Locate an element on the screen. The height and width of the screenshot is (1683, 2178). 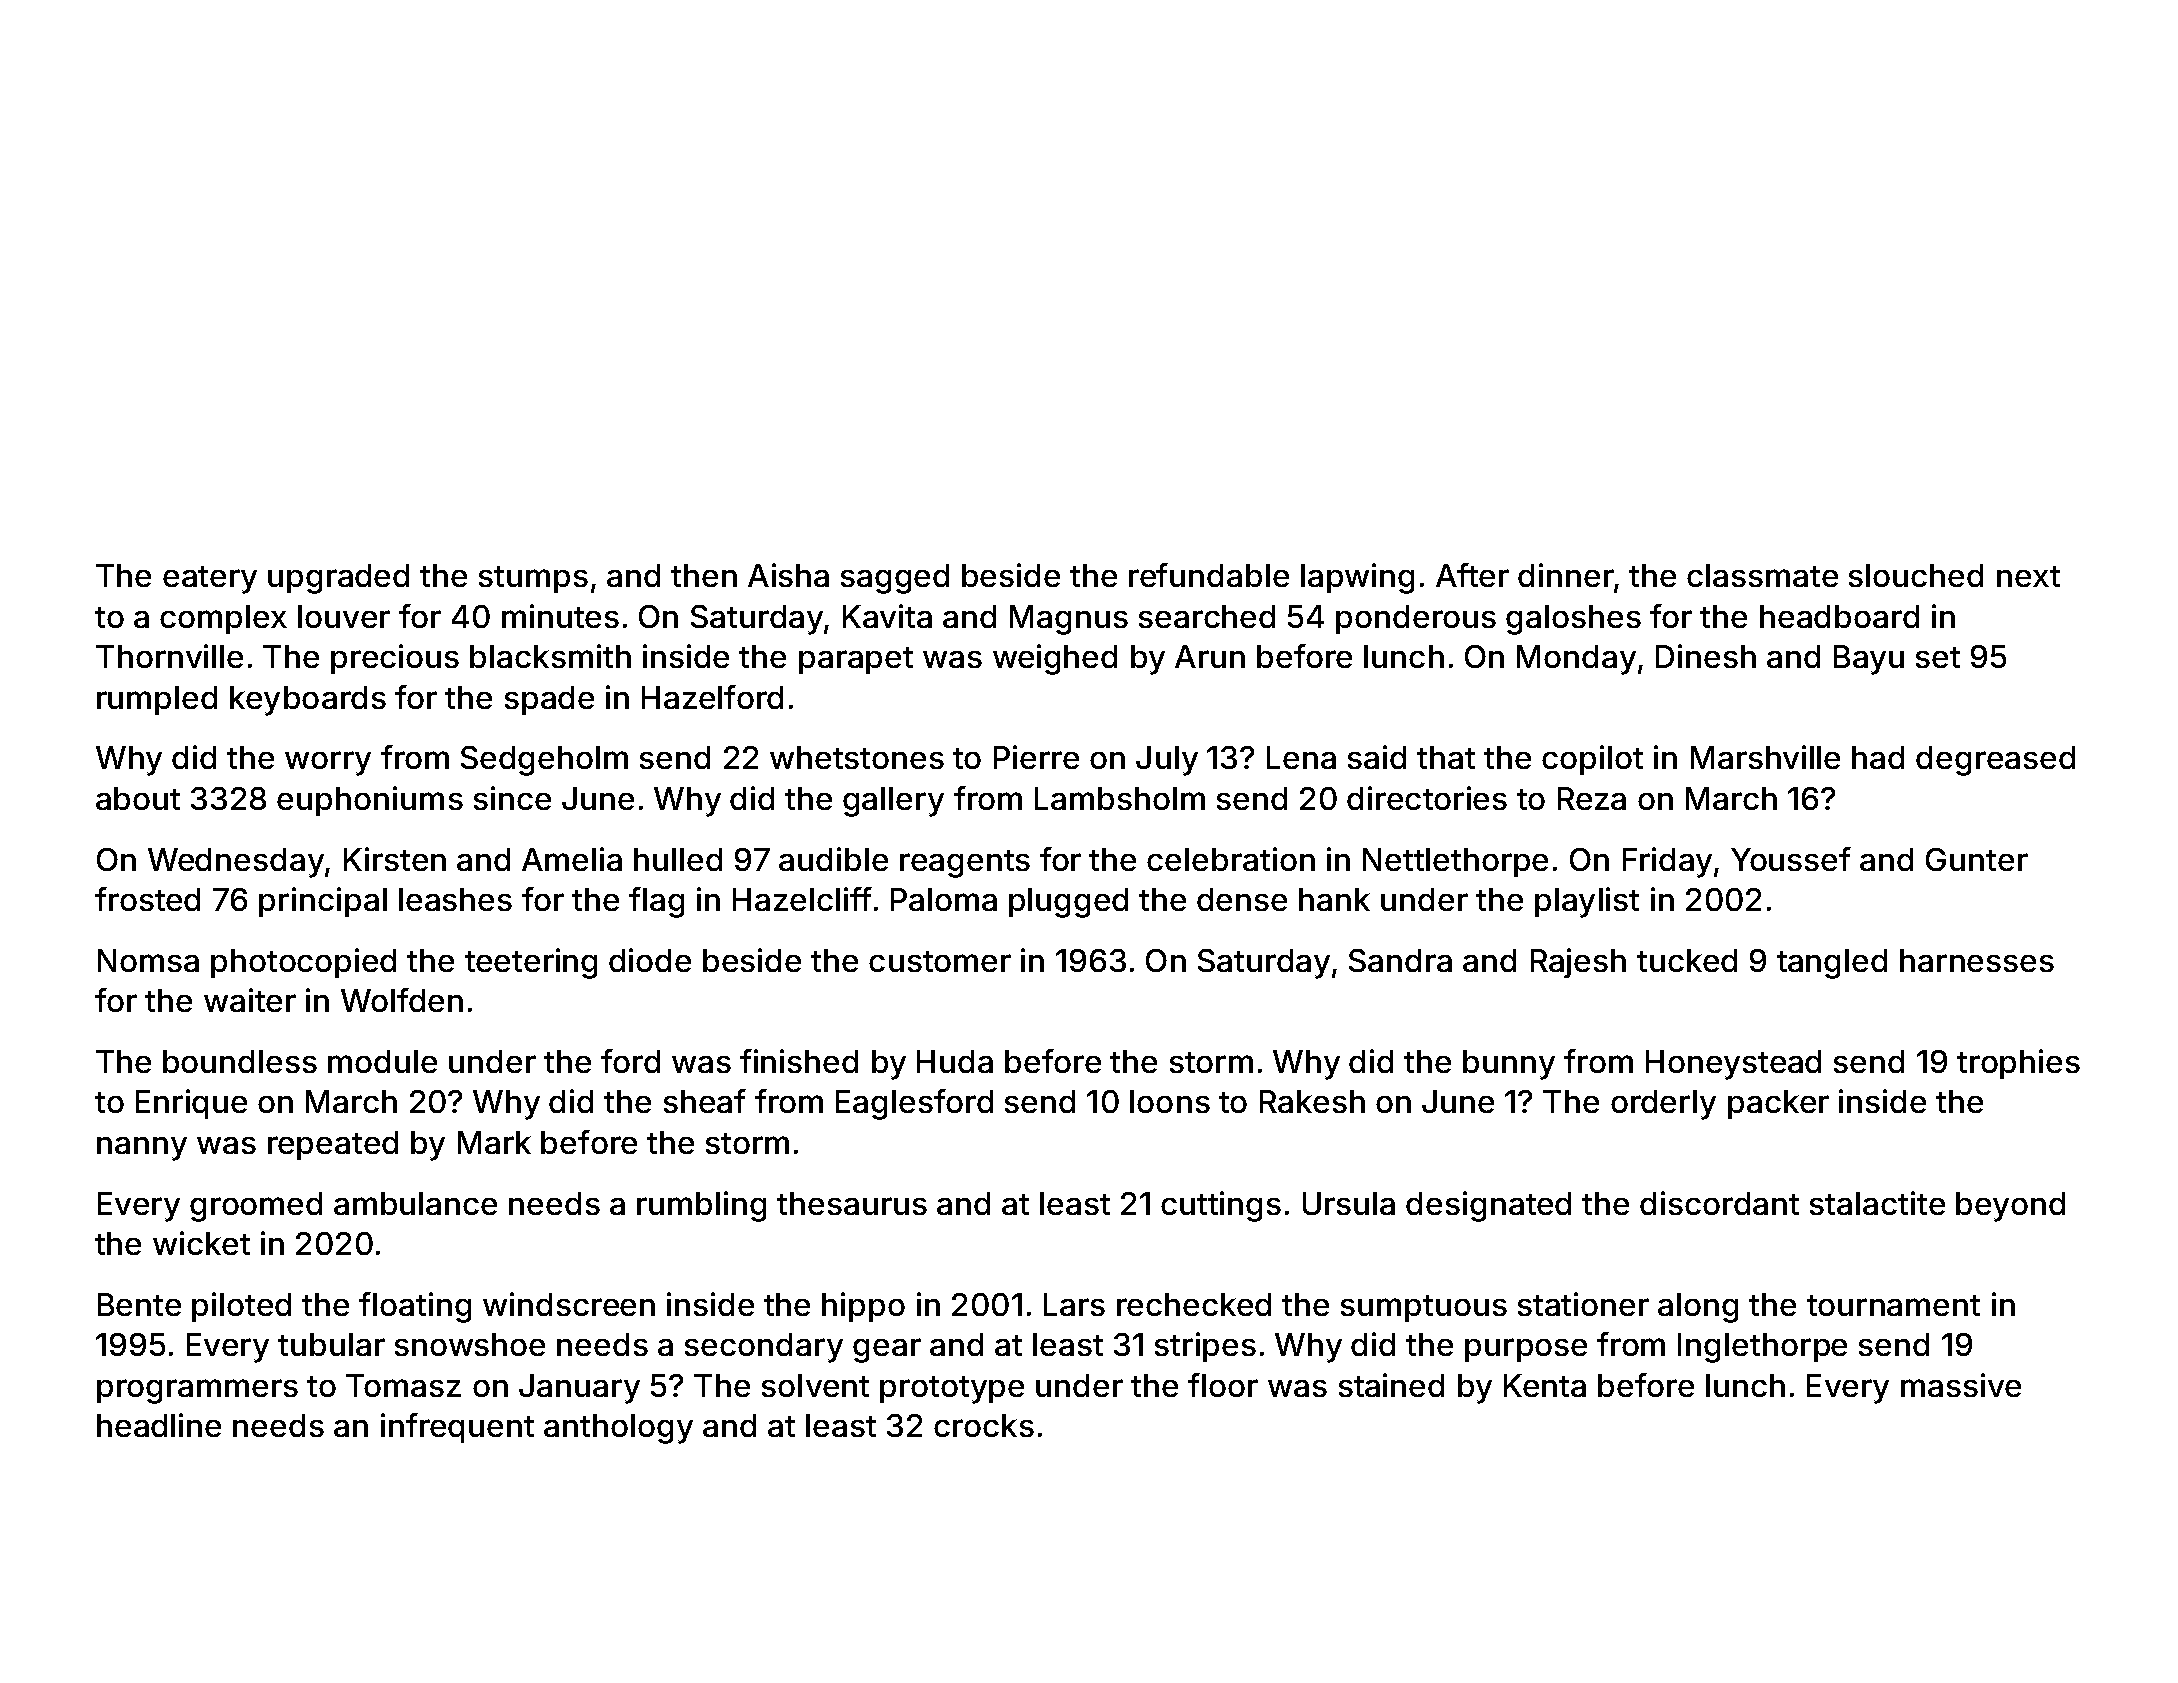
harnesses is located at coordinates (1977, 960).
